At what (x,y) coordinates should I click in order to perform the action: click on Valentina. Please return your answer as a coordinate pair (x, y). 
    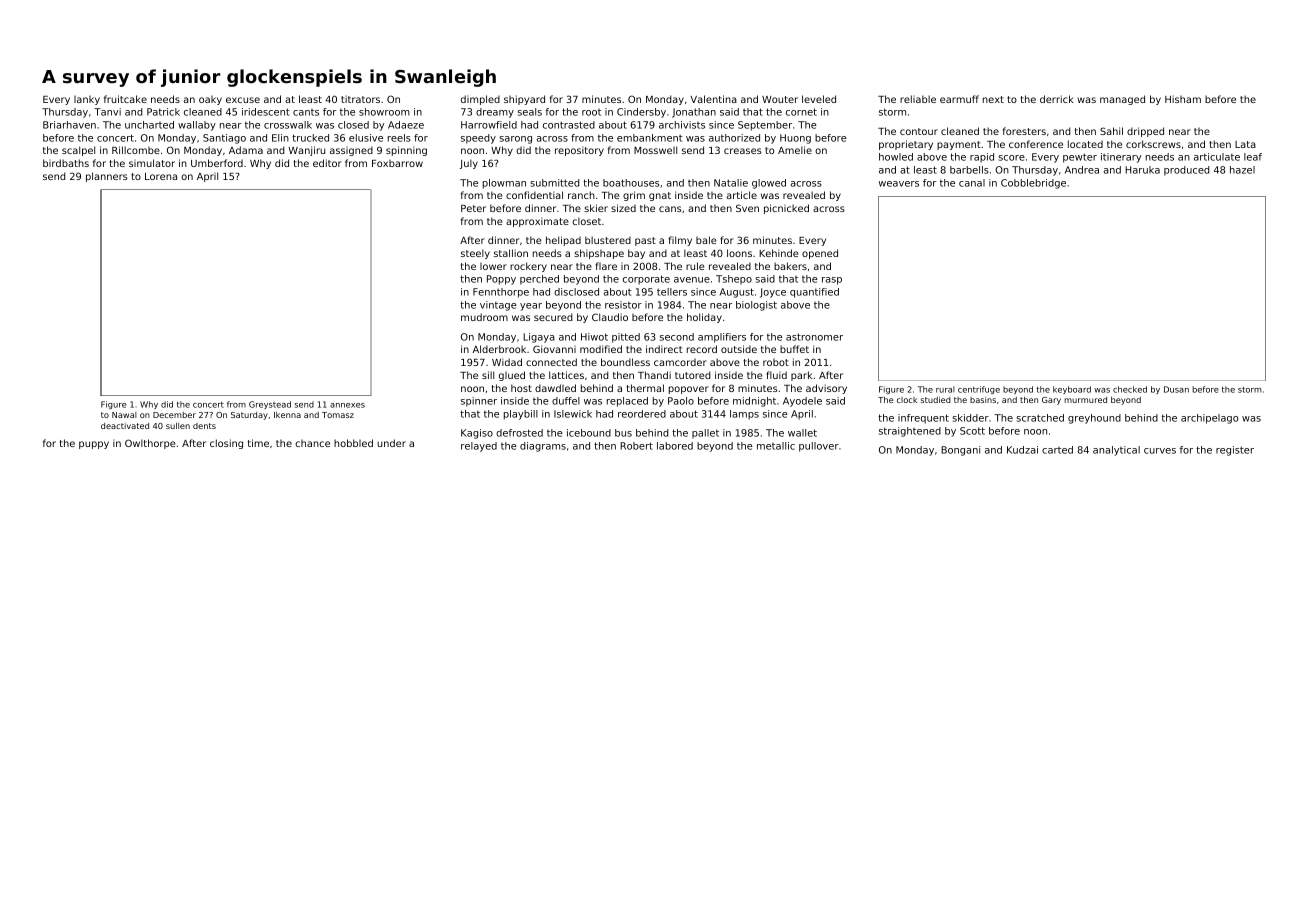
    Looking at the image, I should click on (713, 99).
